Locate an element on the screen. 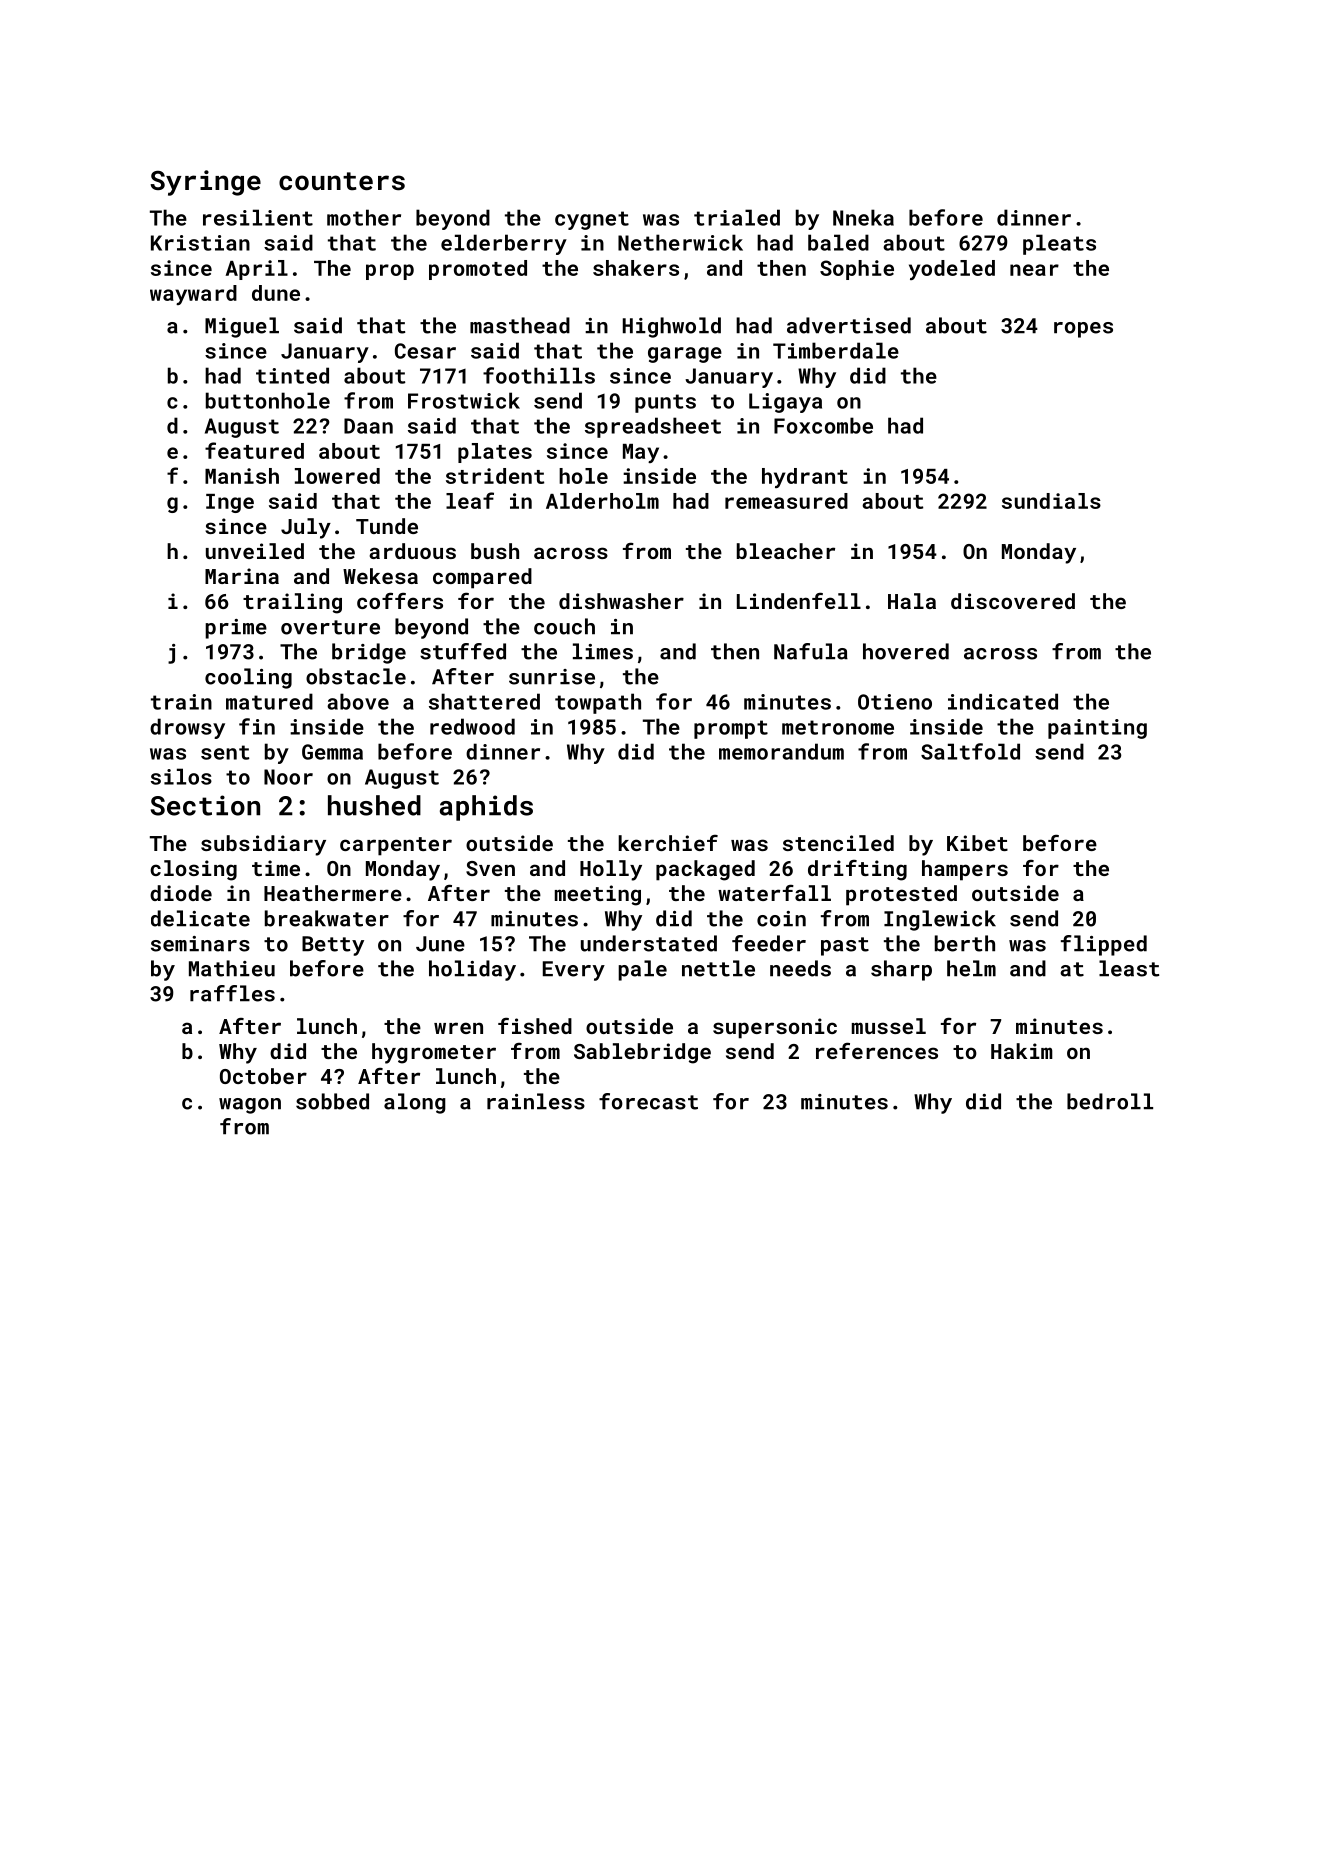 The height and width of the screenshot is (1867, 1320). cooling is located at coordinates (248, 678).
